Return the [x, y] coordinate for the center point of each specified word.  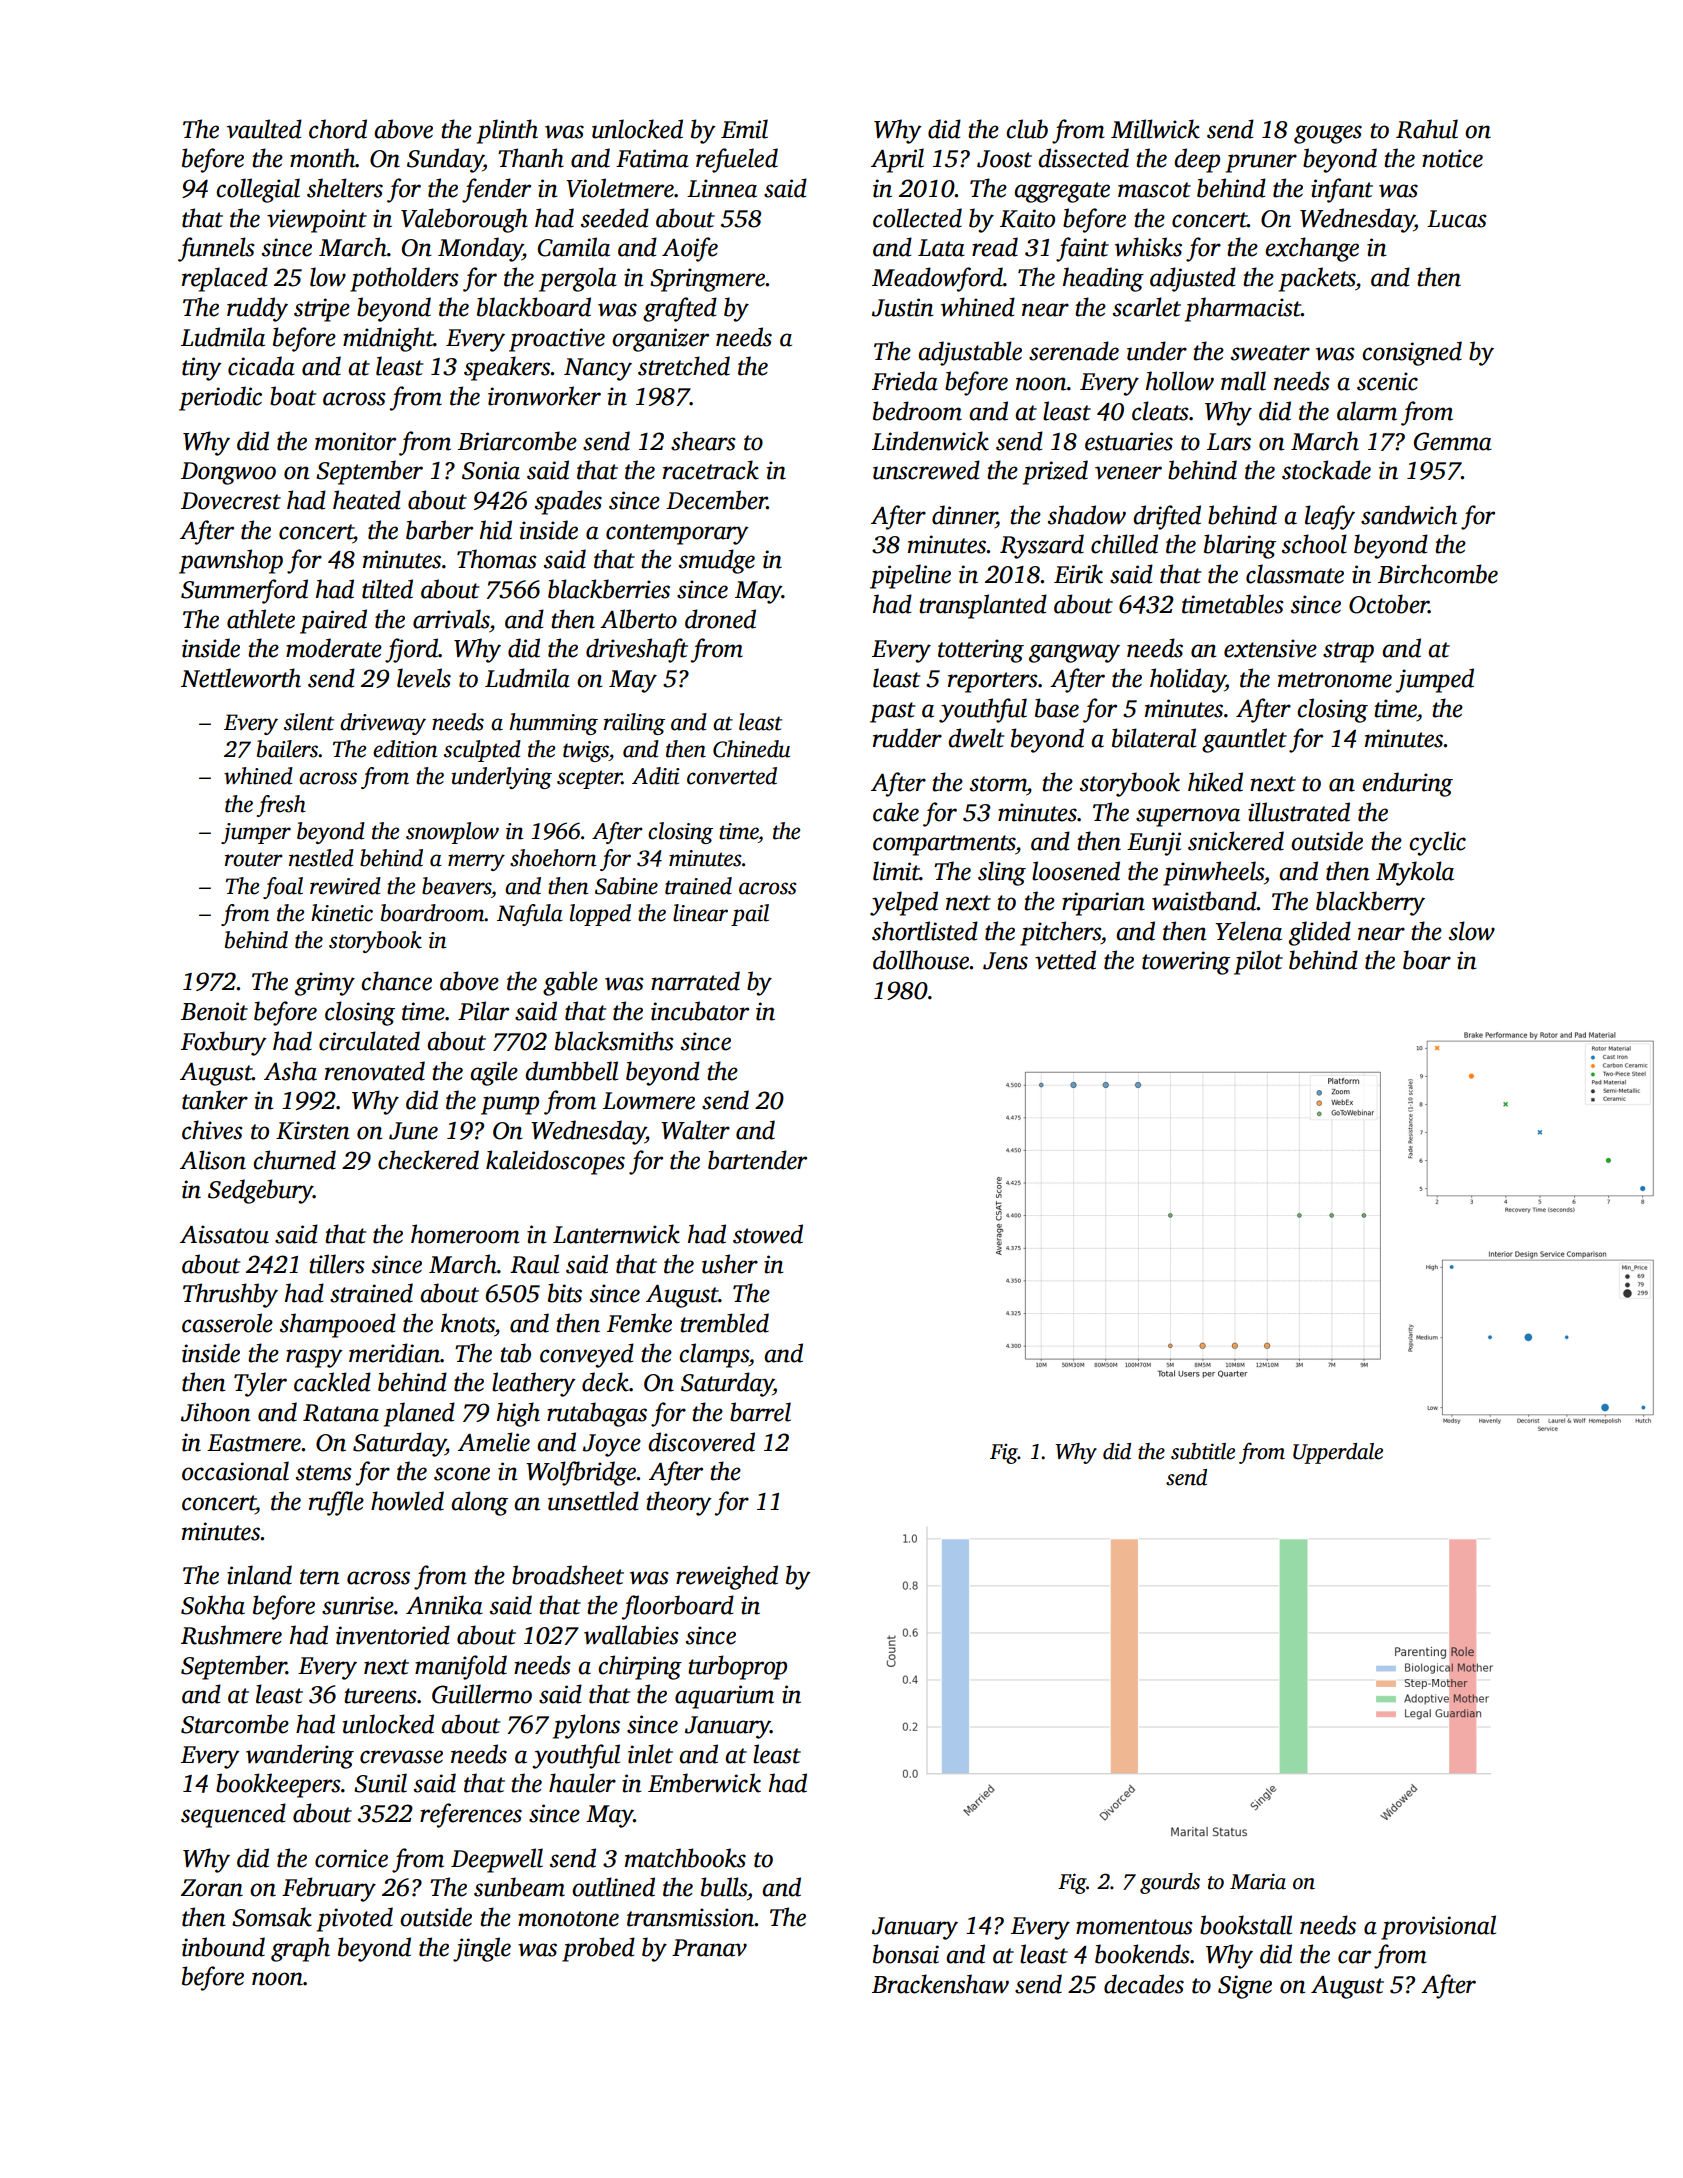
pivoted [355, 1919]
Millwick [1155, 129]
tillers [337, 1264]
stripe [322, 310]
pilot [1258, 962]
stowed [768, 1234]
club [1027, 129]
